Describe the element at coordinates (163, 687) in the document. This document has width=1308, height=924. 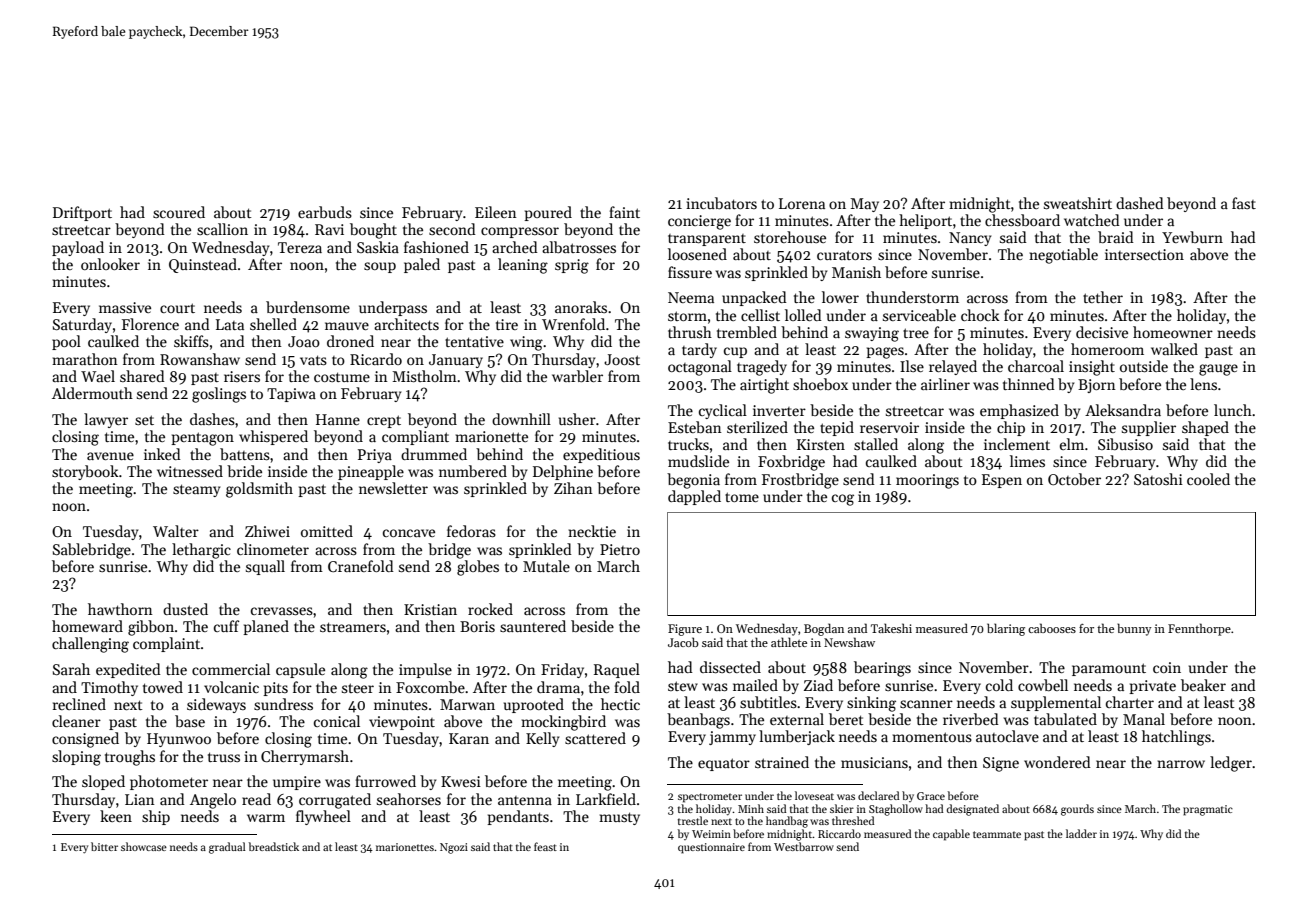
I see `towed` at that location.
